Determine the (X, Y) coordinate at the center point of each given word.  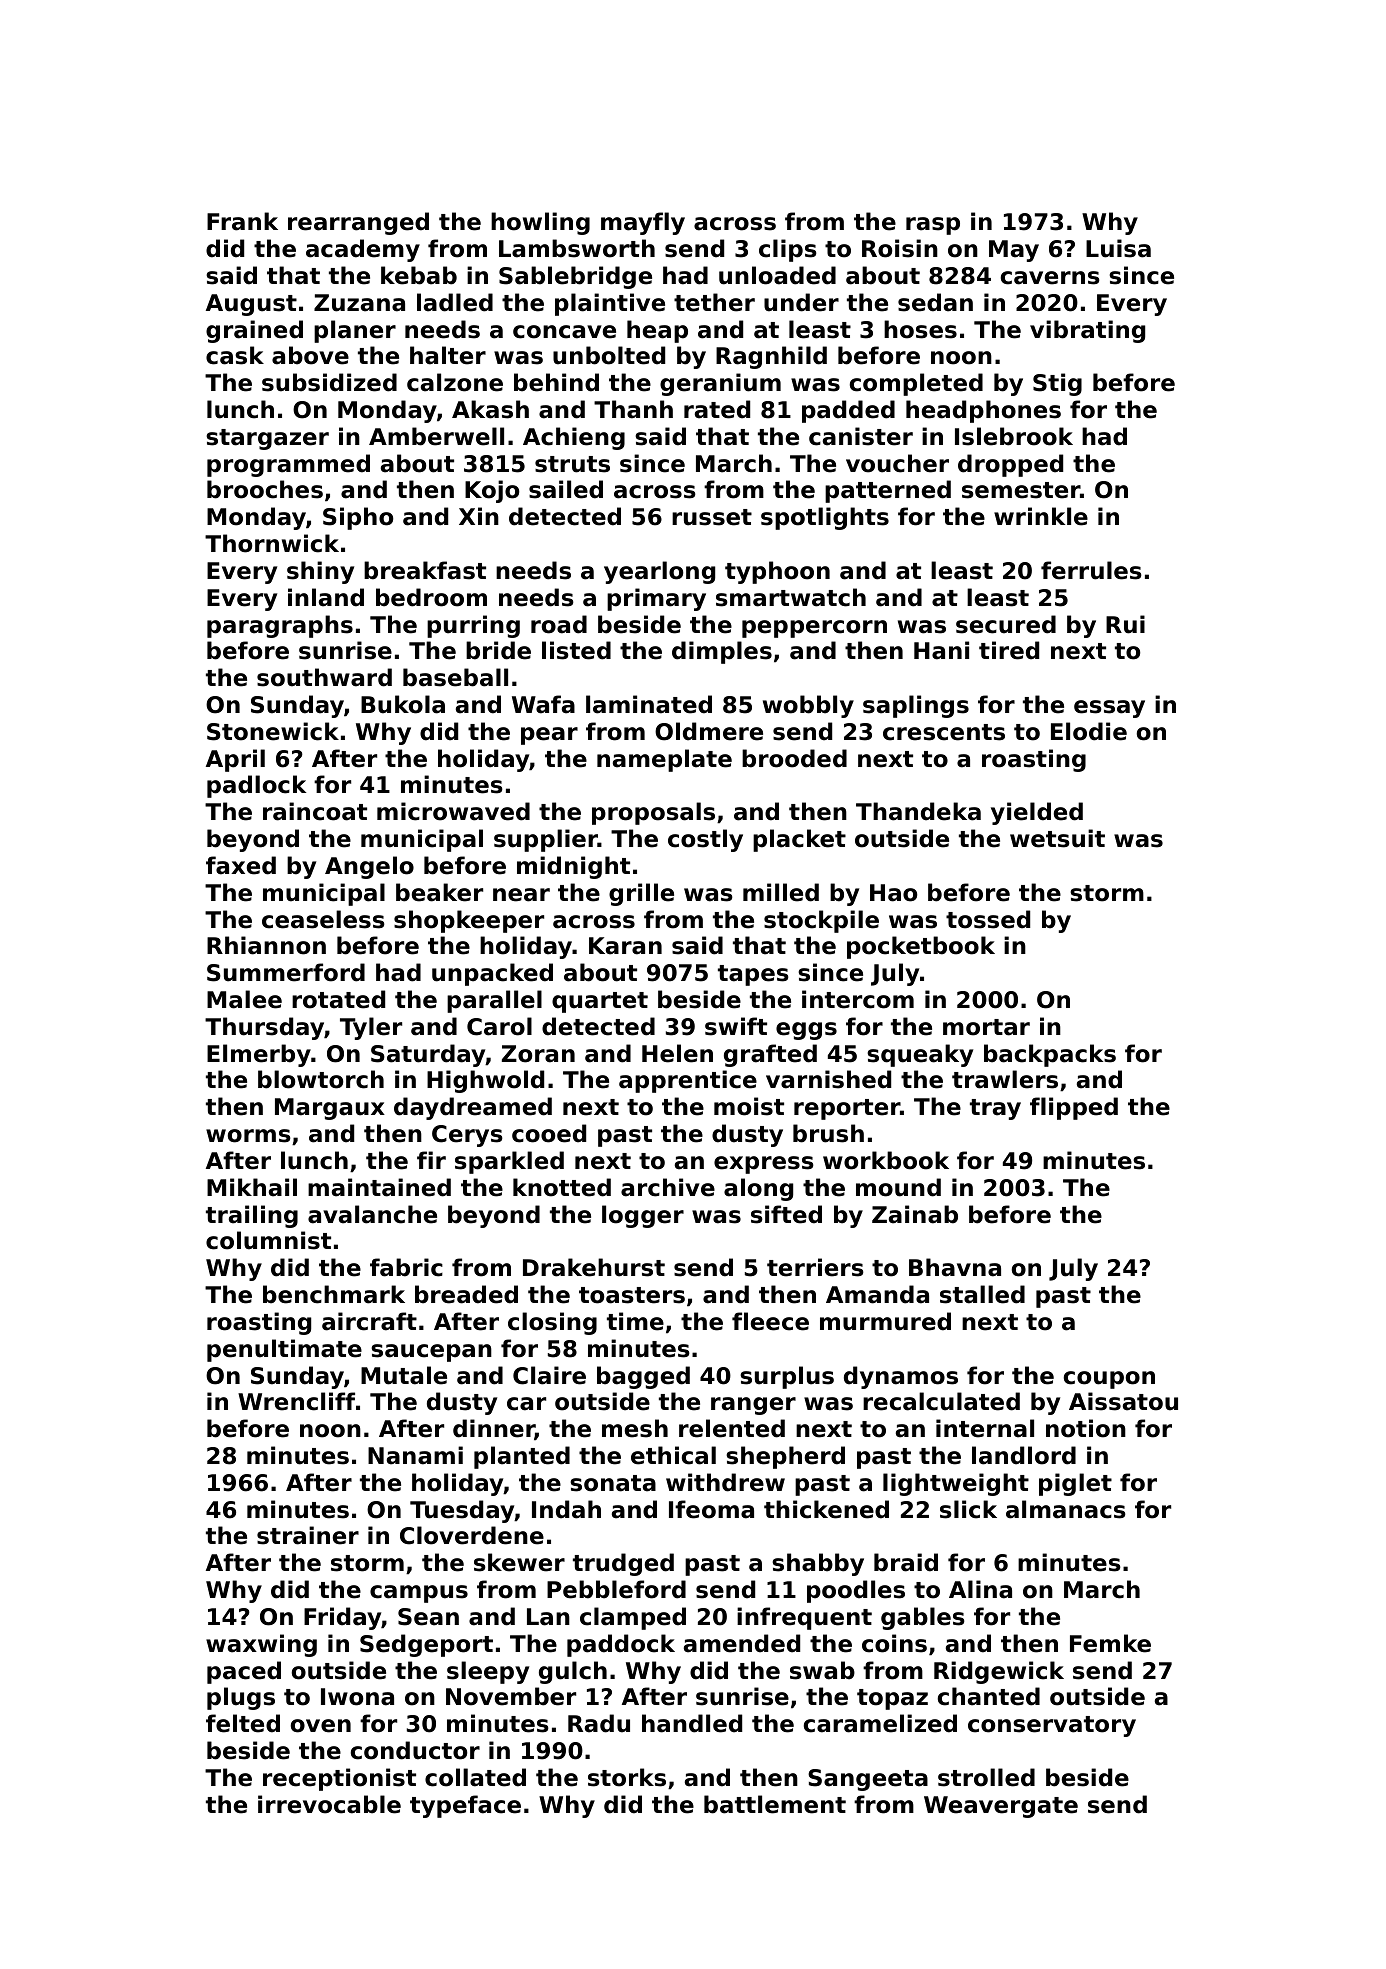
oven (321, 1726)
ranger (753, 1406)
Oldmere (709, 731)
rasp (933, 226)
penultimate (284, 1350)
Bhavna (955, 1267)
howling (540, 223)
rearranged (358, 223)
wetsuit (1057, 838)
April (235, 760)
